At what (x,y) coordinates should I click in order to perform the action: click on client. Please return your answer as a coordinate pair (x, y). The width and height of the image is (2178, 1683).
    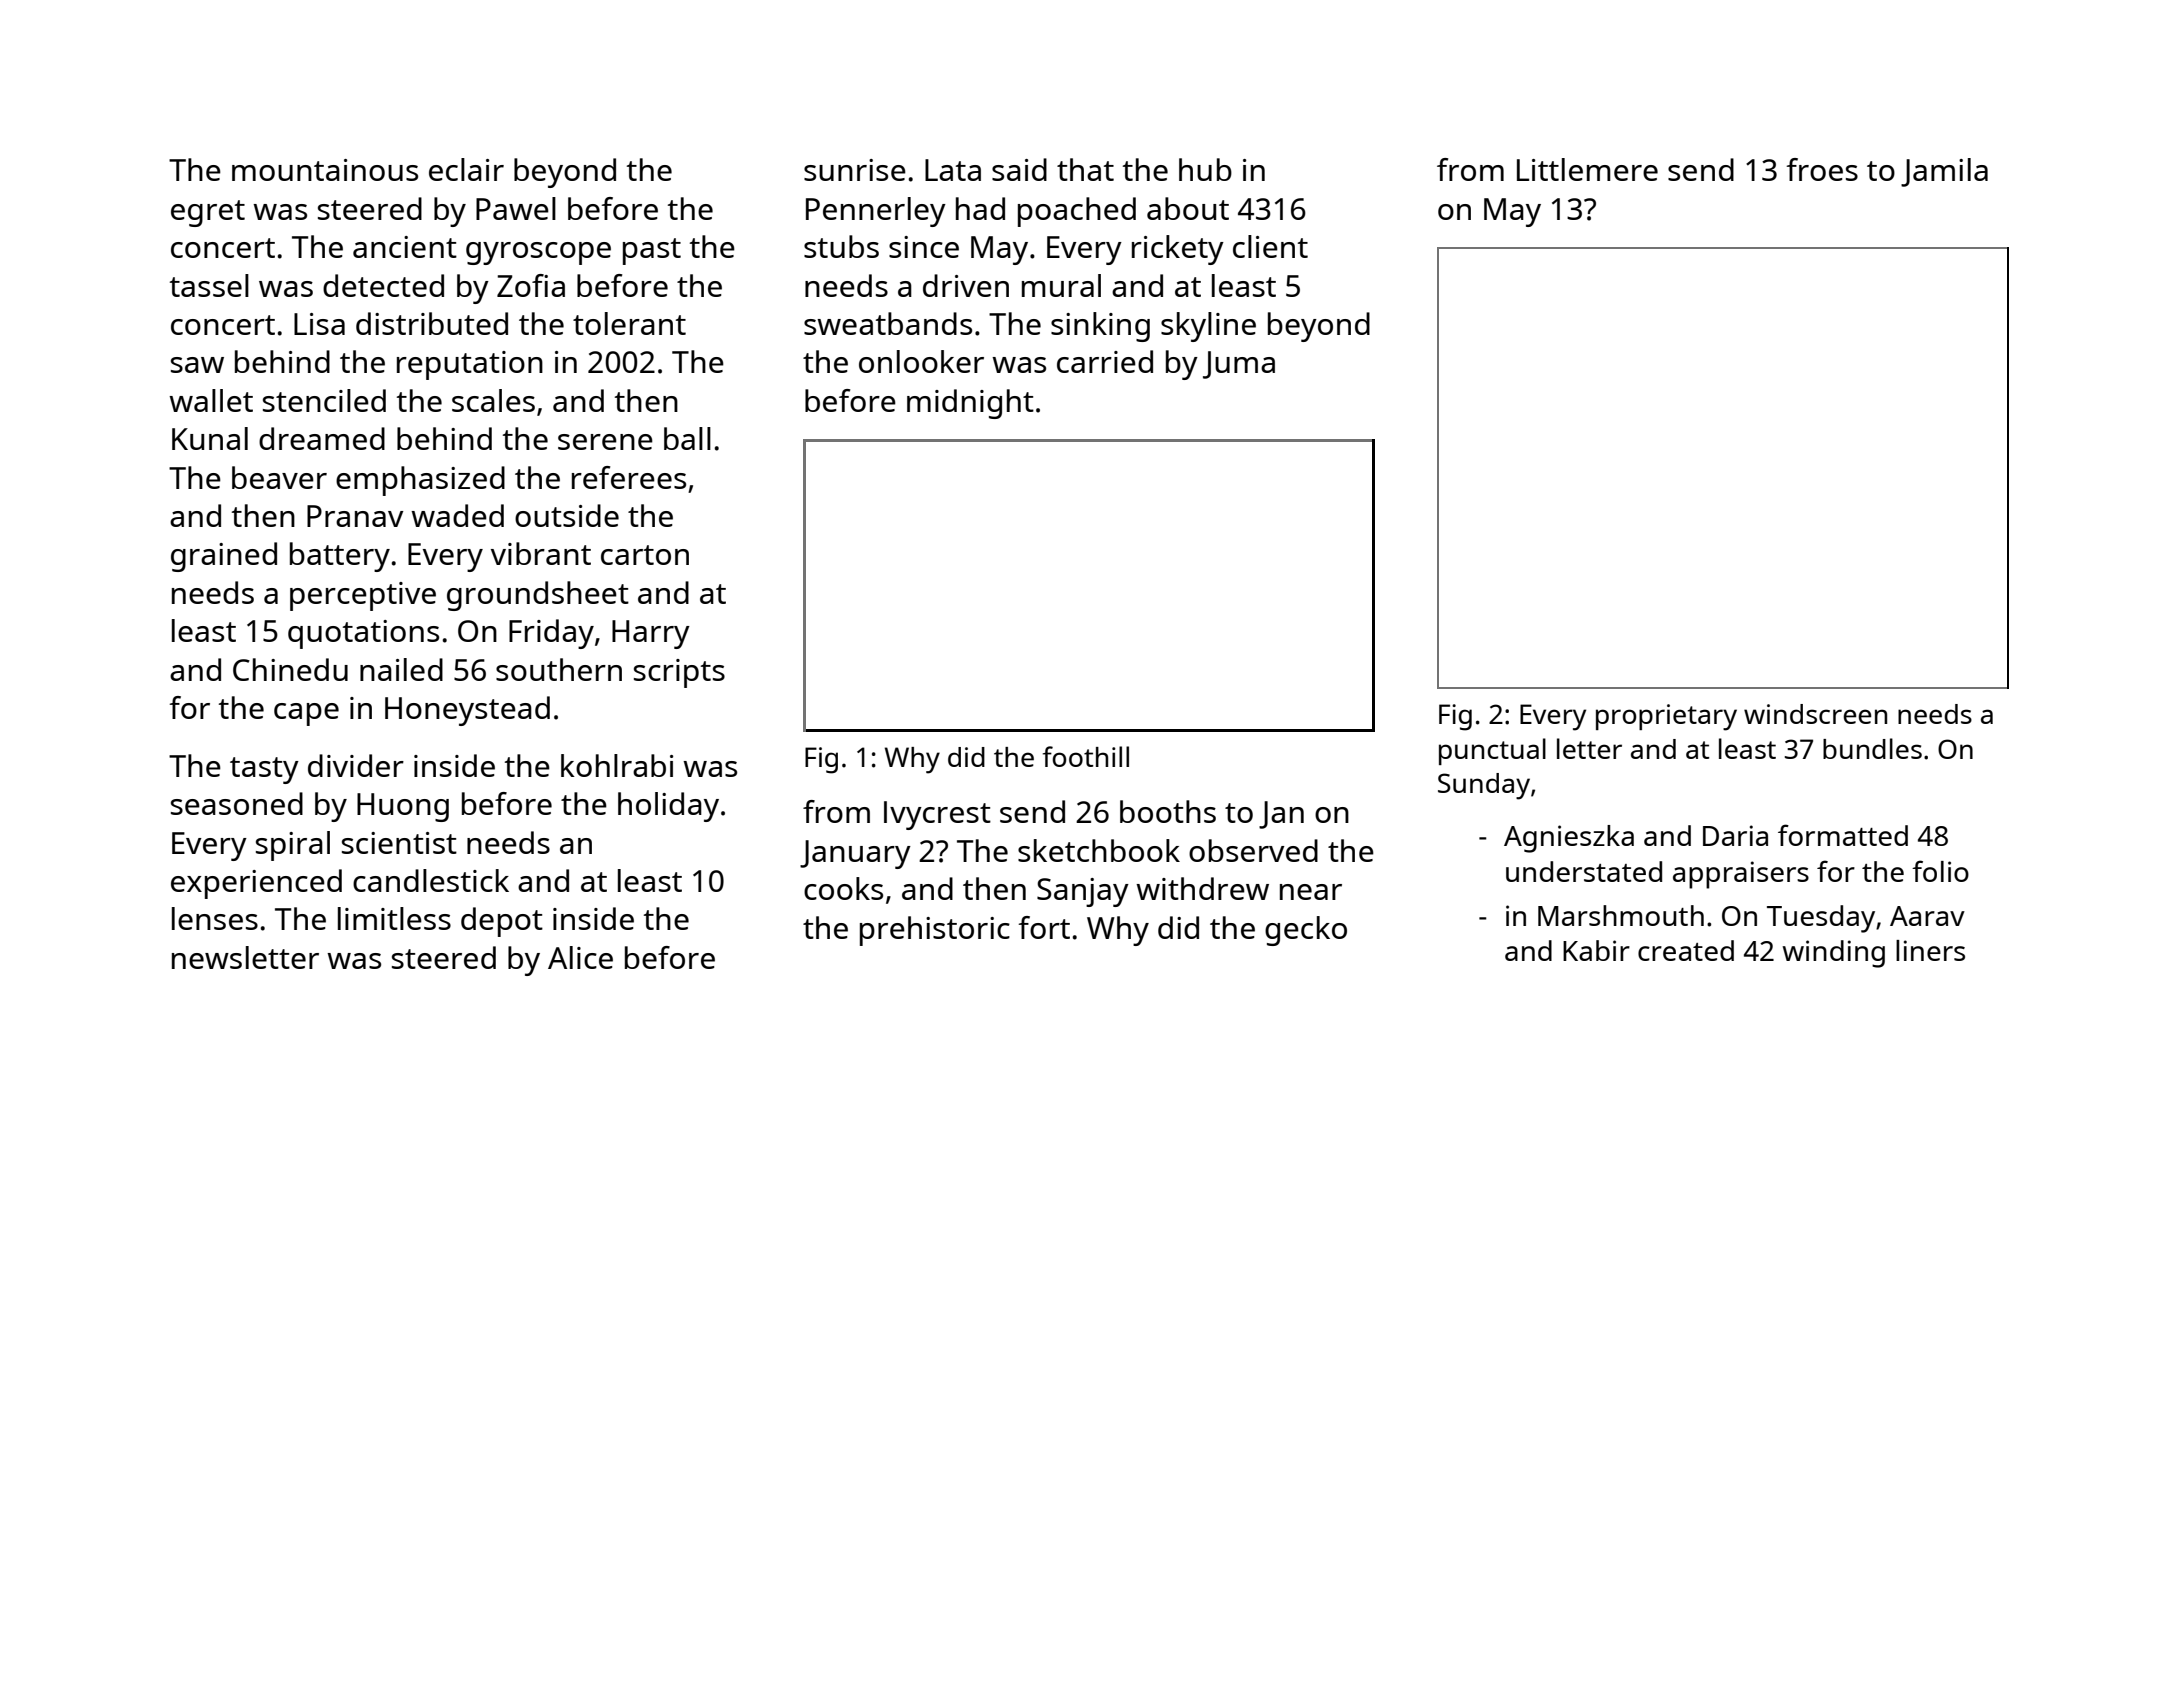
    Looking at the image, I should click on (1270, 246).
